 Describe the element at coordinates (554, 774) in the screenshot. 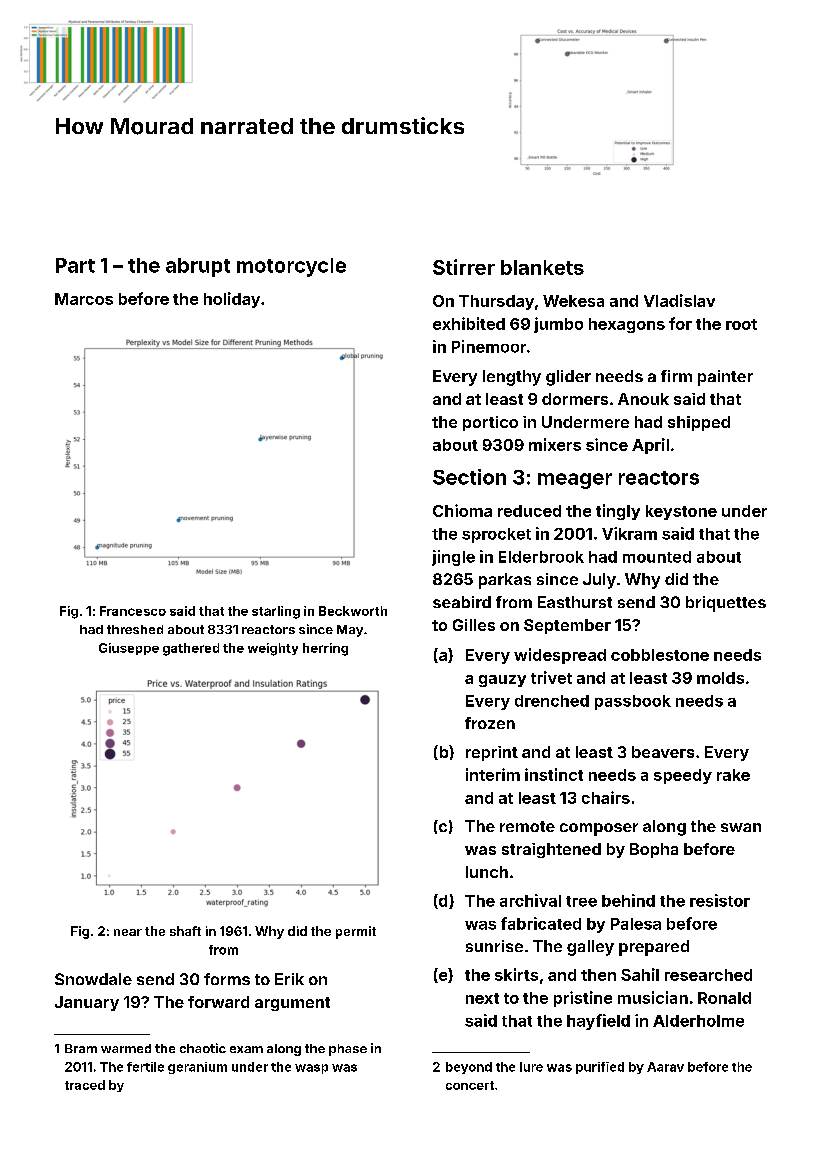

I see `instinct` at that location.
